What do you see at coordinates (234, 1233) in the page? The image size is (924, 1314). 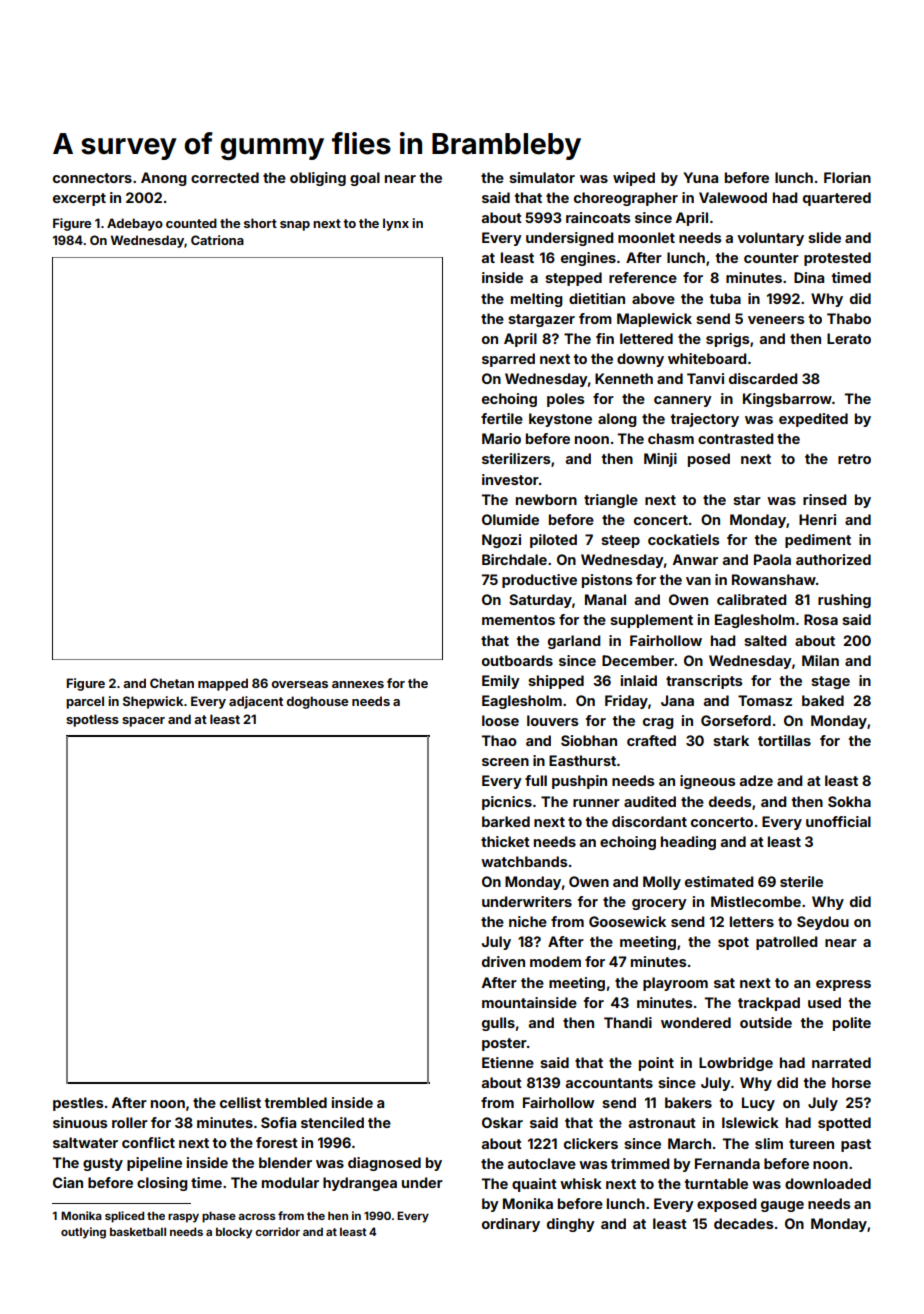 I see `blocky` at bounding box center [234, 1233].
